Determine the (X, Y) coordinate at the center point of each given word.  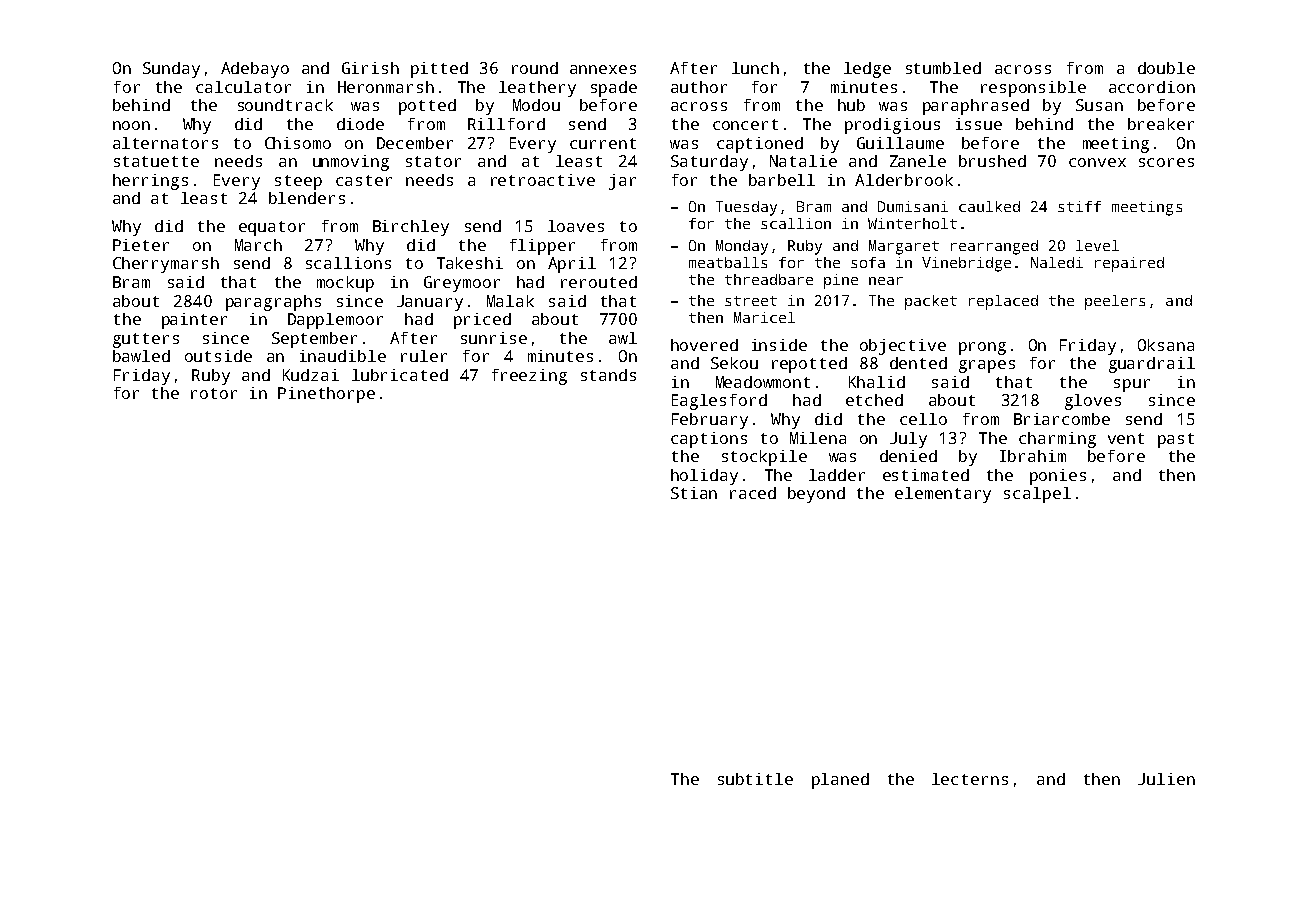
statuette (156, 161)
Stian (694, 493)
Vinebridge (966, 264)
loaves (576, 226)
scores (1166, 162)
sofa (868, 262)
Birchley (411, 228)
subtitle (755, 779)
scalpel (1037, 495)
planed (840, 781)
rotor (214, 393)
